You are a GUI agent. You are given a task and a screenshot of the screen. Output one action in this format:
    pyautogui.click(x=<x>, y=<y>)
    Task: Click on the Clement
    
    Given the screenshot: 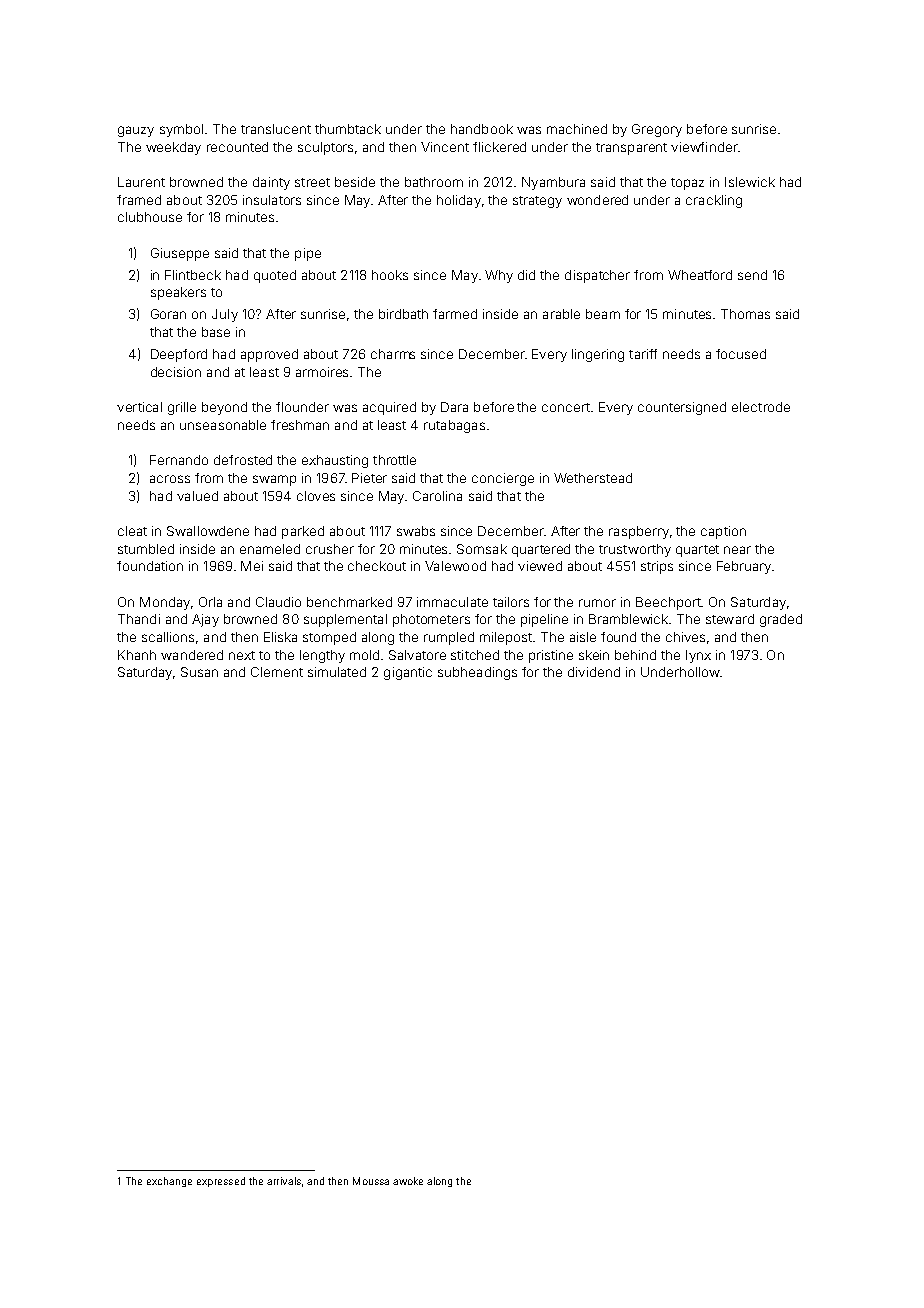 What is the action you would take?
    pyautogui.click(x=277, y=672)
